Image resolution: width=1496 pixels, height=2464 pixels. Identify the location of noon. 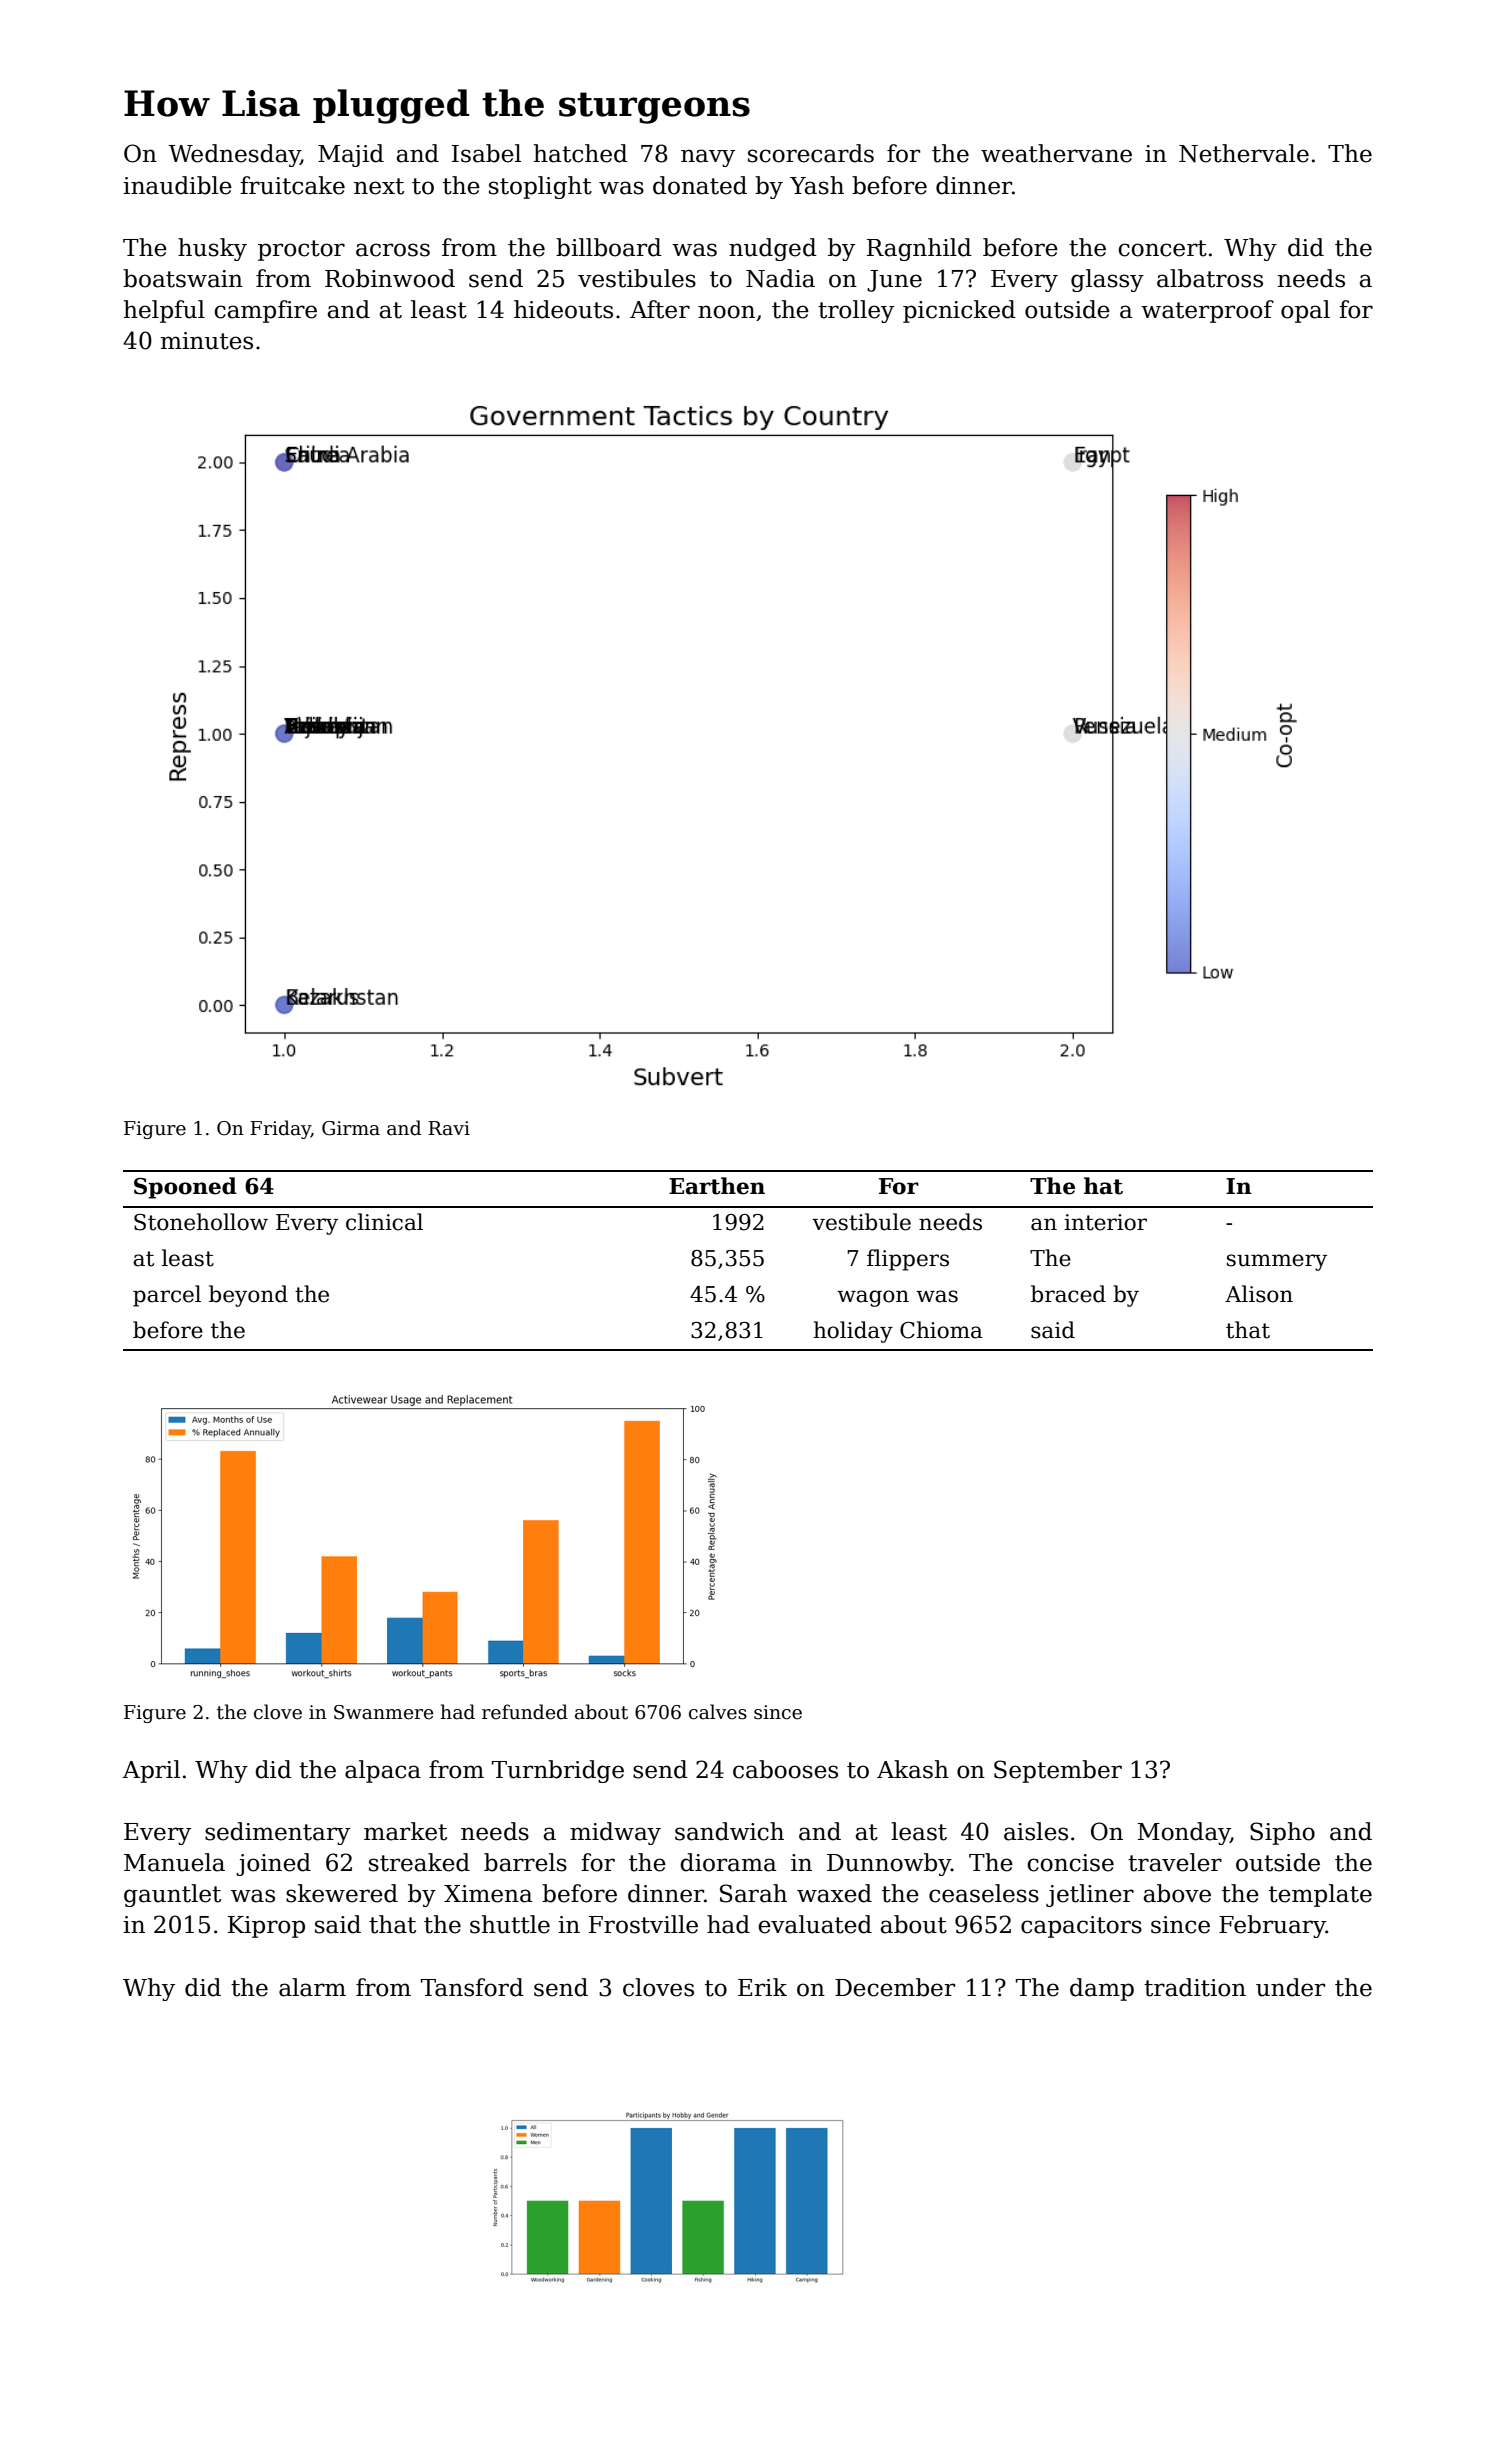
(726, 312).
